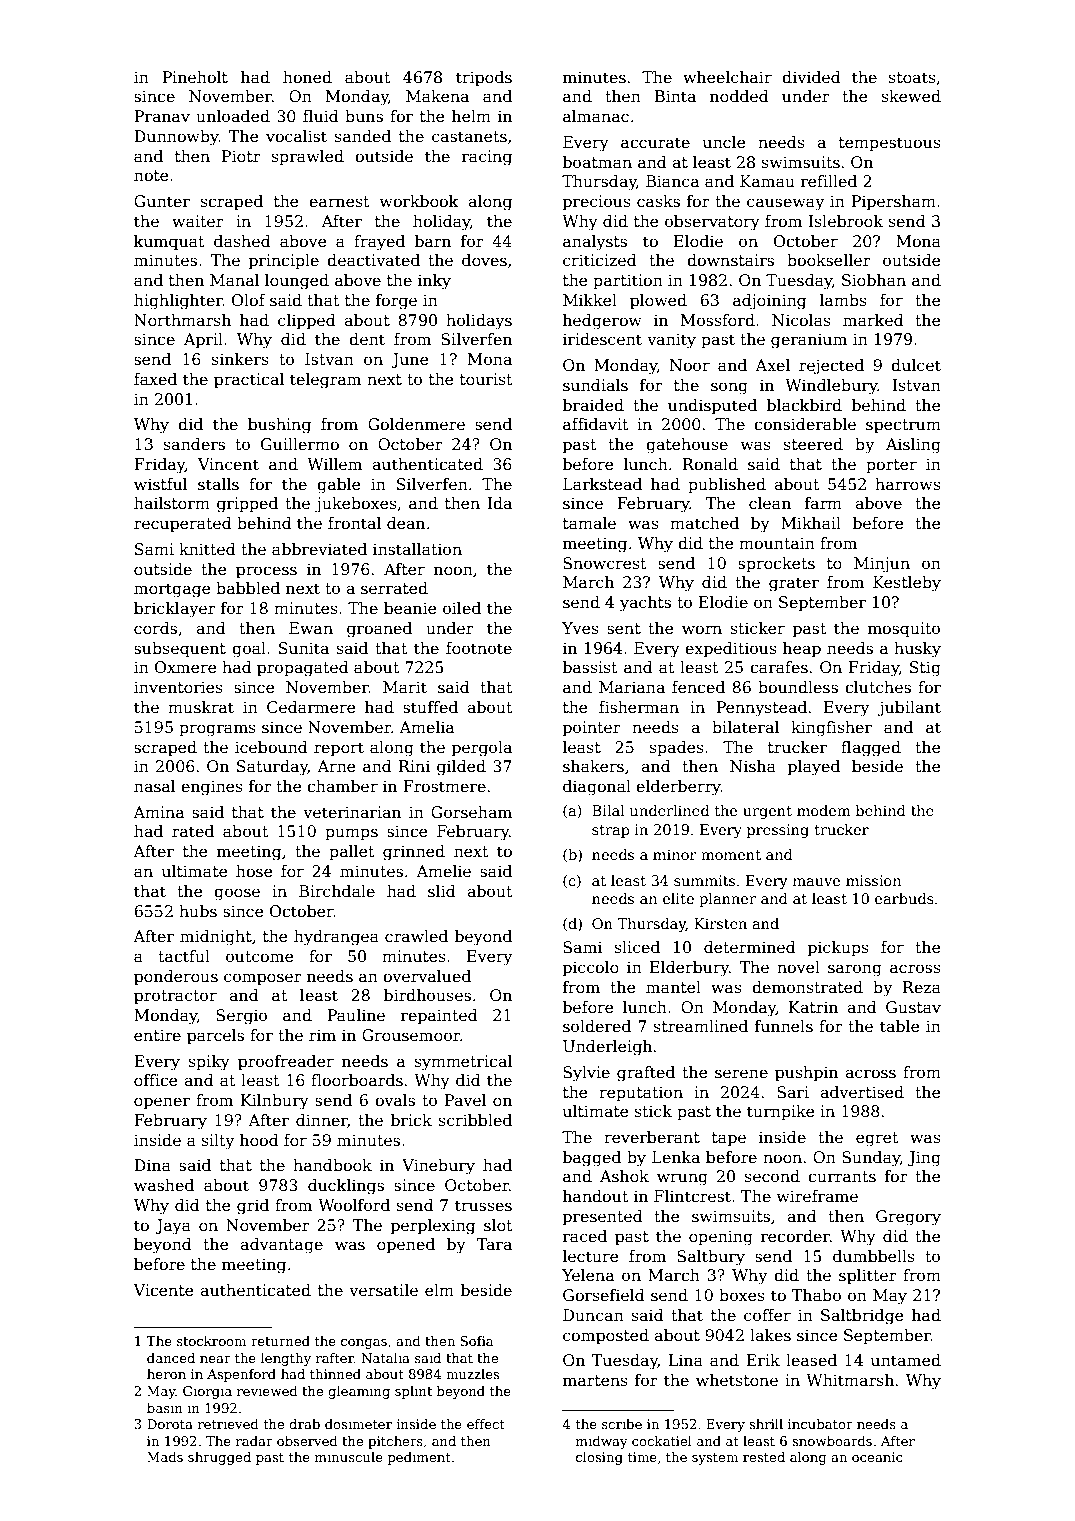 This document has width=1075, height=1521. I want to click on dulcet, so click(916, 365).
